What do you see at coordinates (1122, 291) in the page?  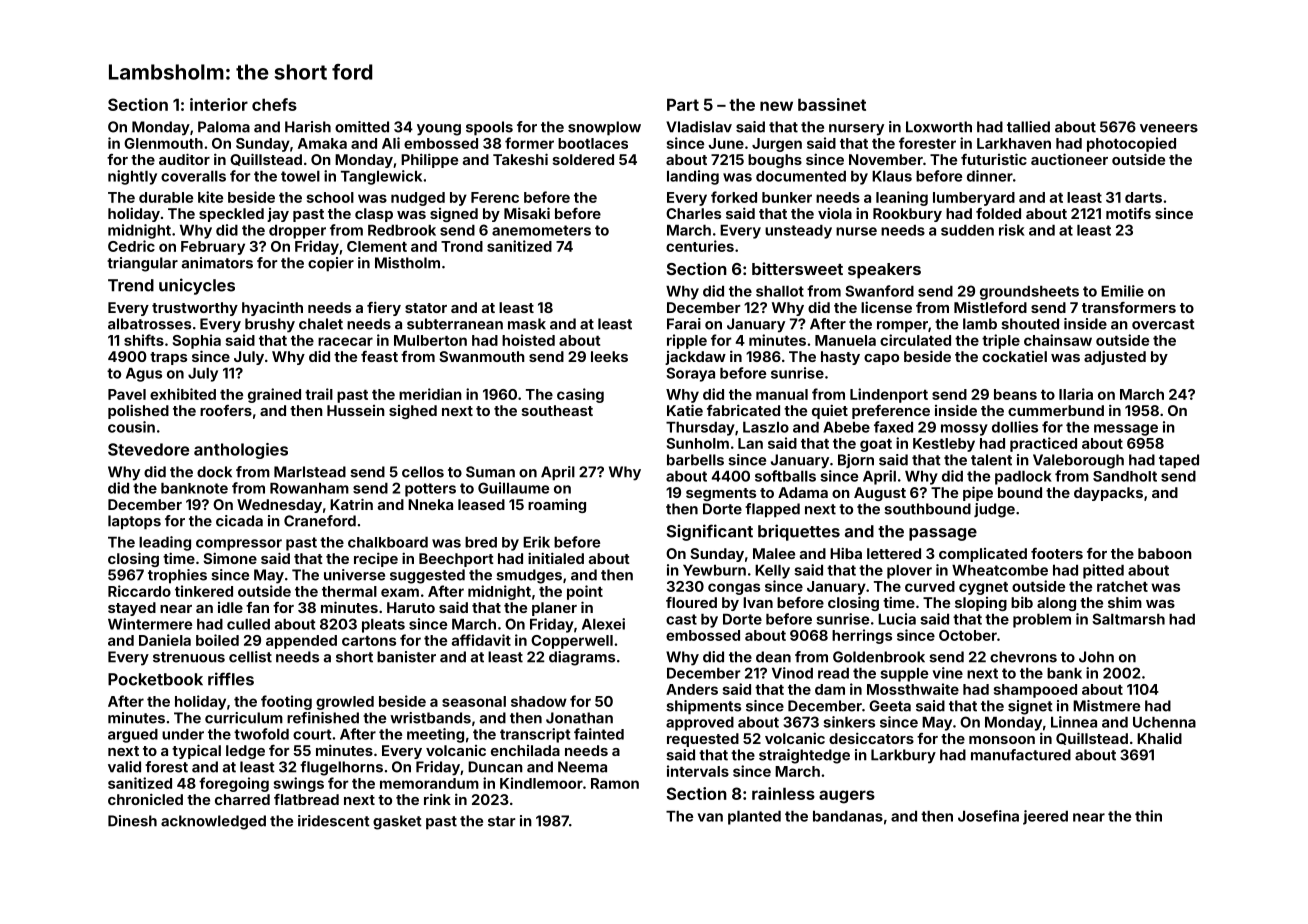 I see `Emilie` at bounding box center [1122, 291].
